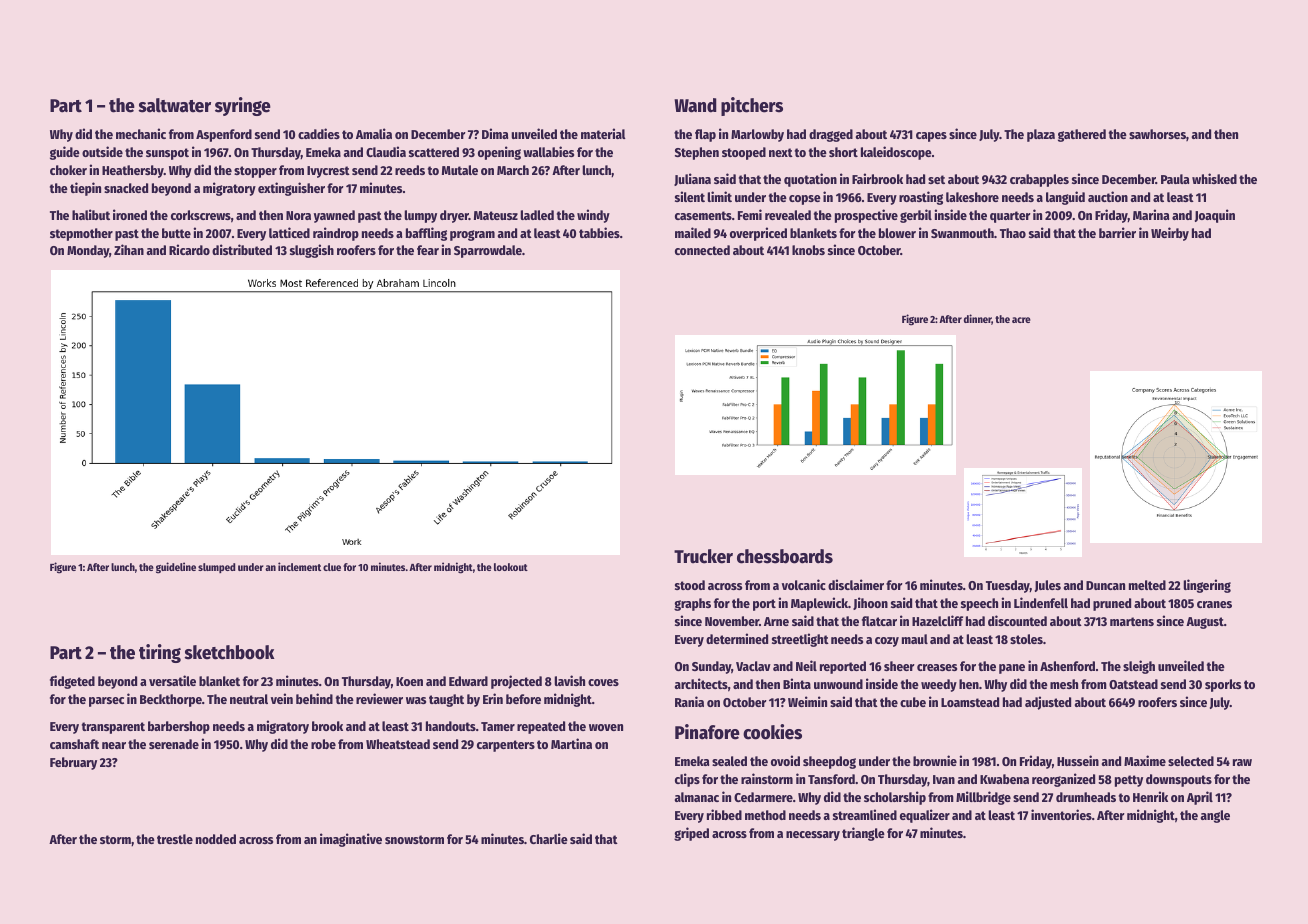 The image size is (1308, 924). I want to click on sawhorses, so click(1157, 134).
